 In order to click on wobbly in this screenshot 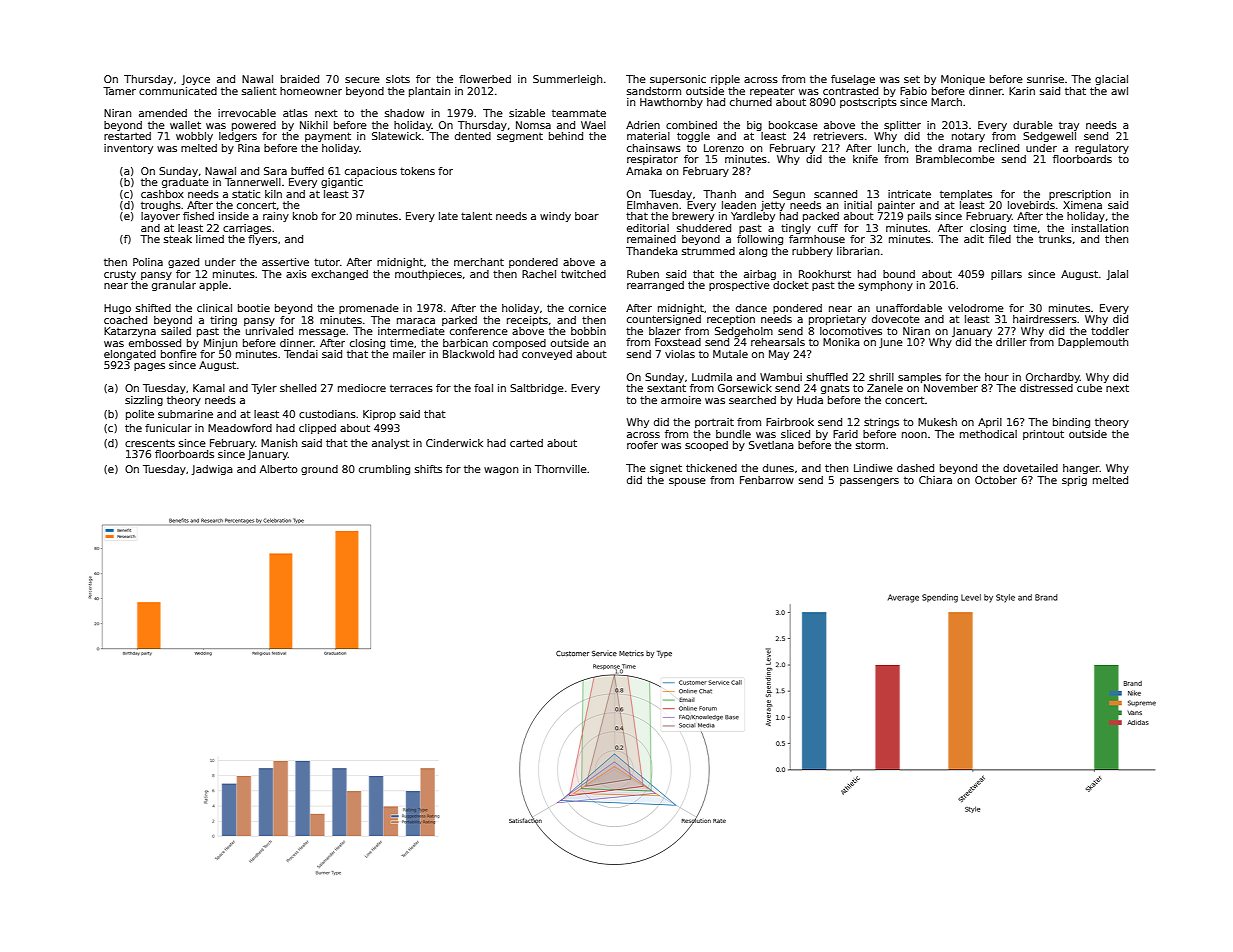, I will do `click(194, 137)`.
